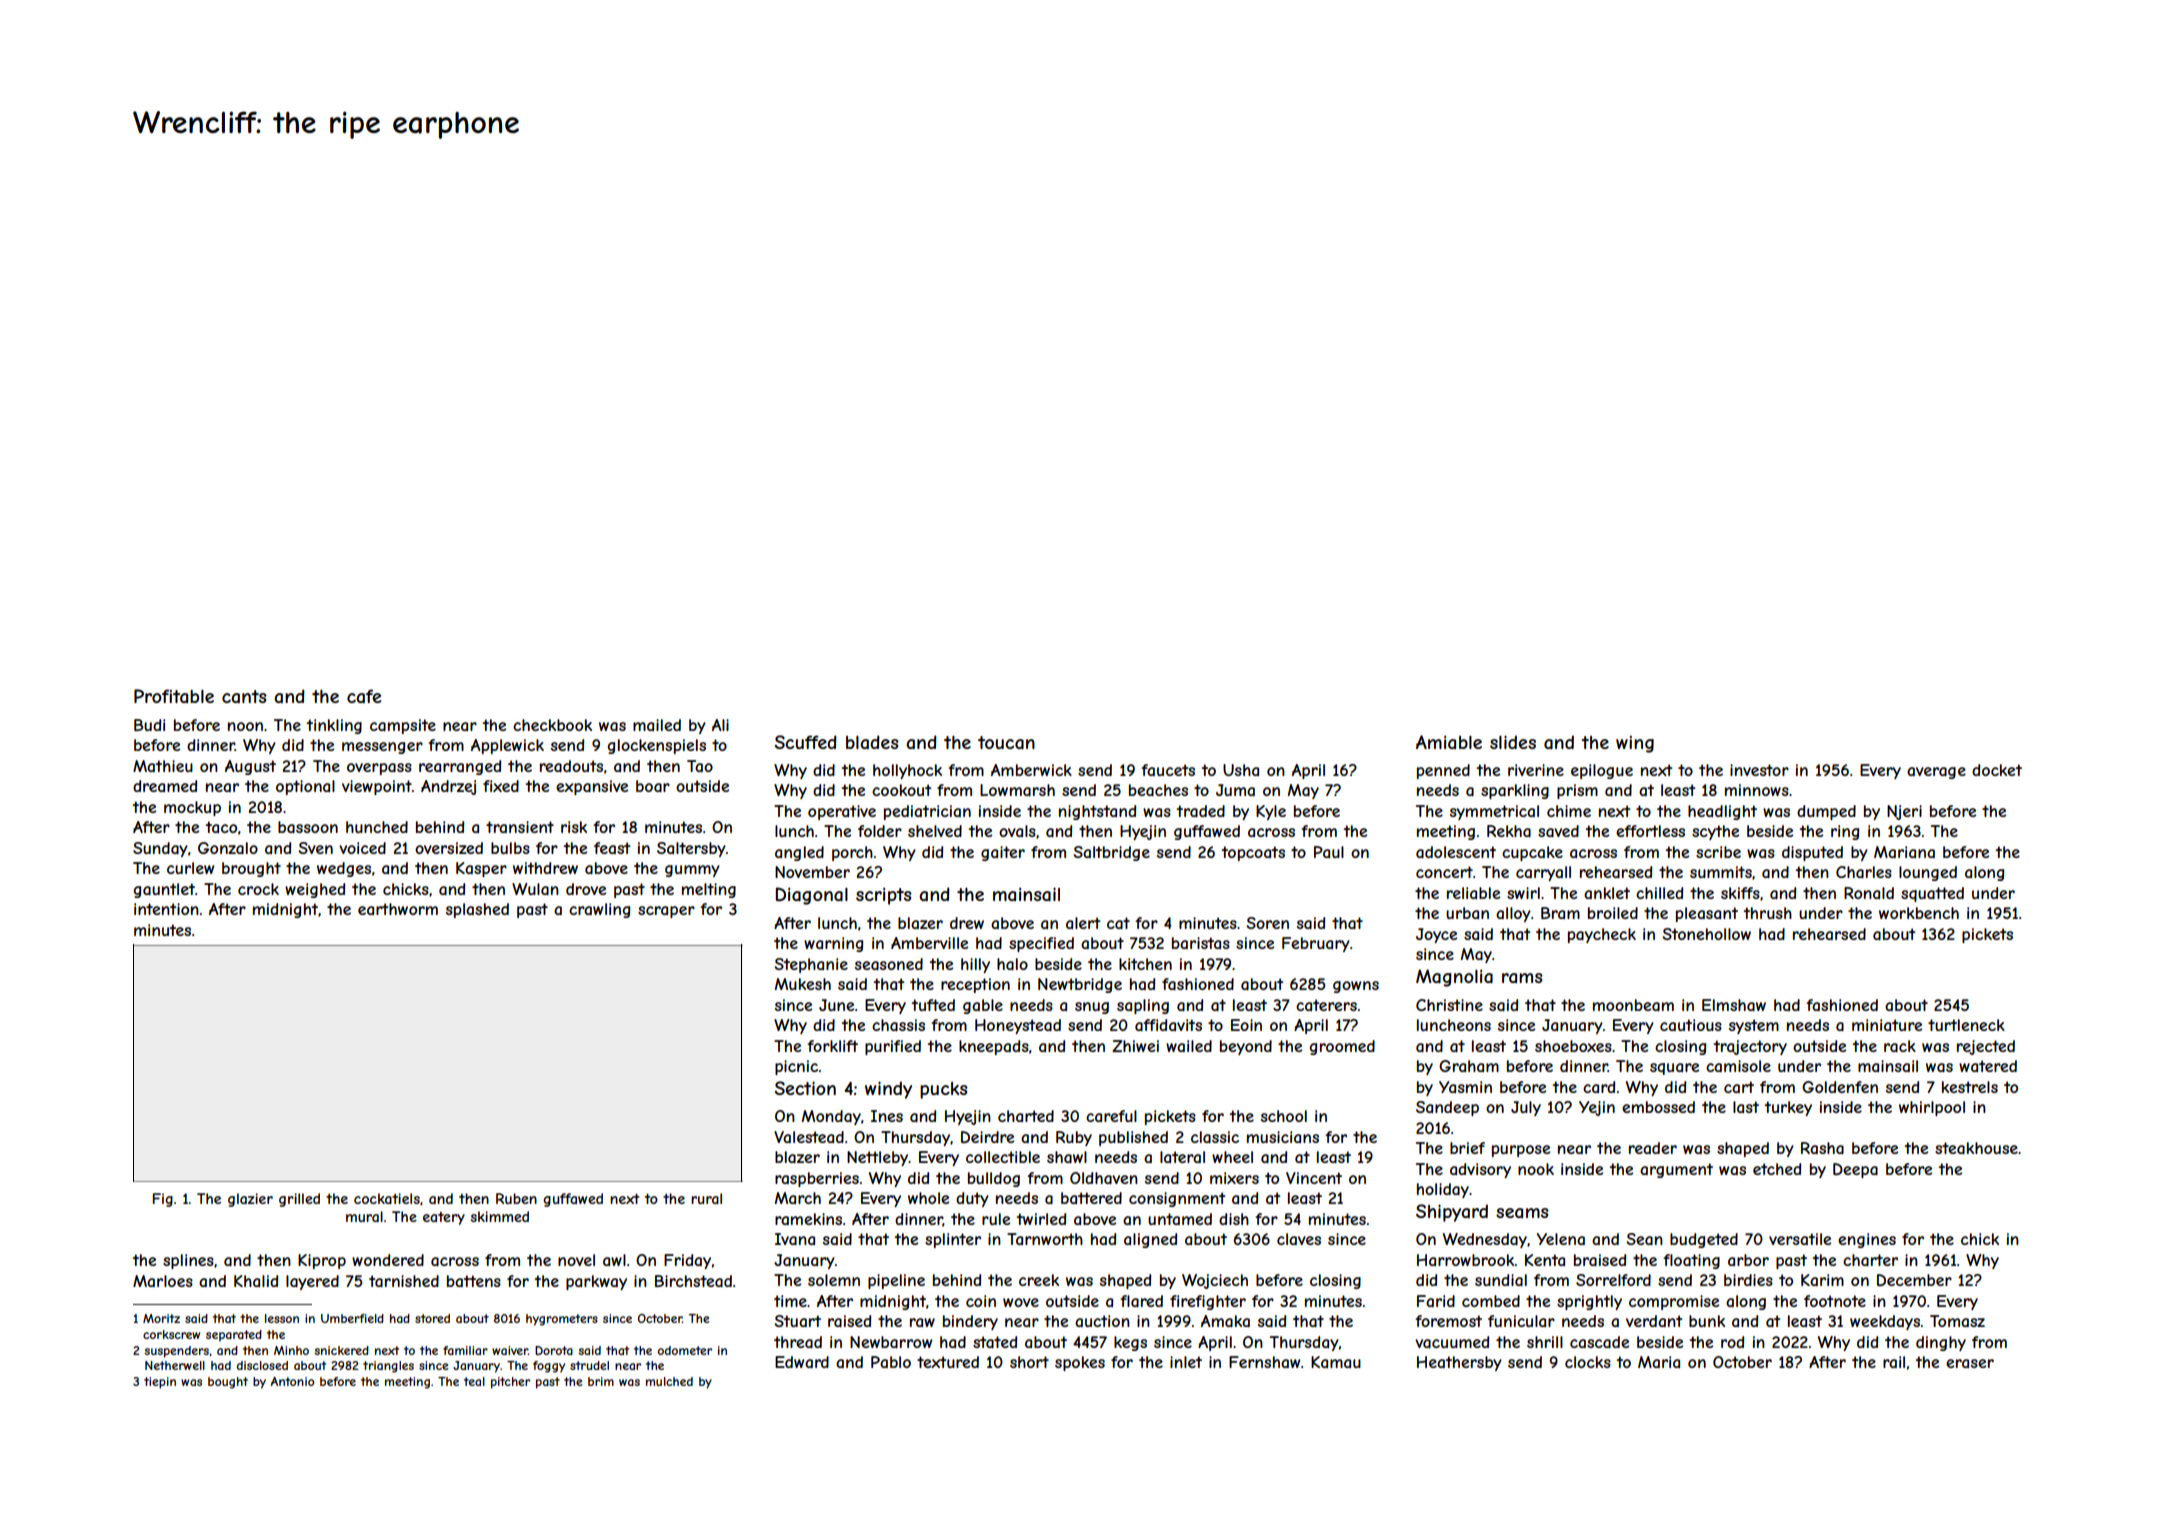  I want to click on docket, so click(1997, 770).
